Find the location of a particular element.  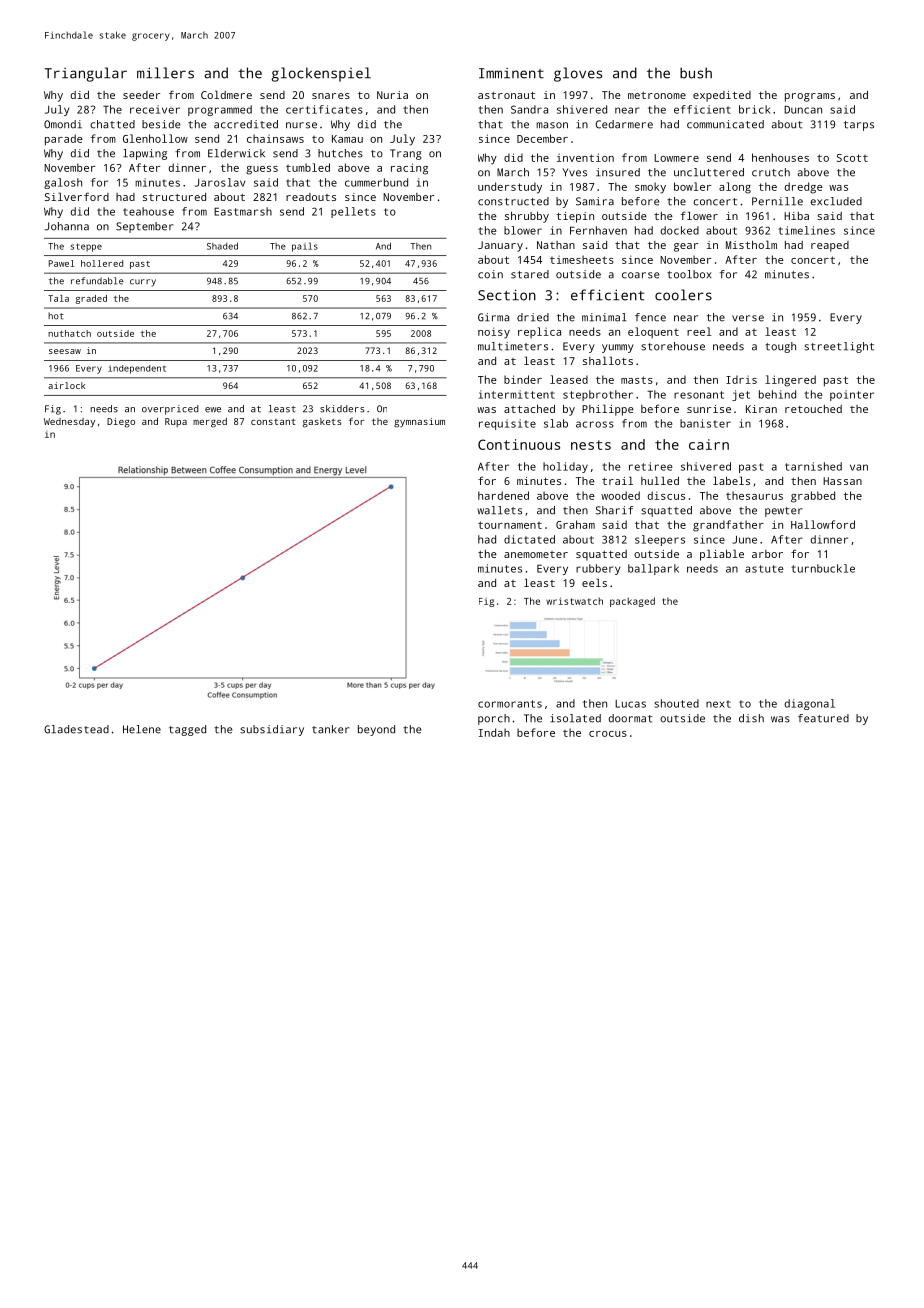

across is located at coordinates (595, 424).
